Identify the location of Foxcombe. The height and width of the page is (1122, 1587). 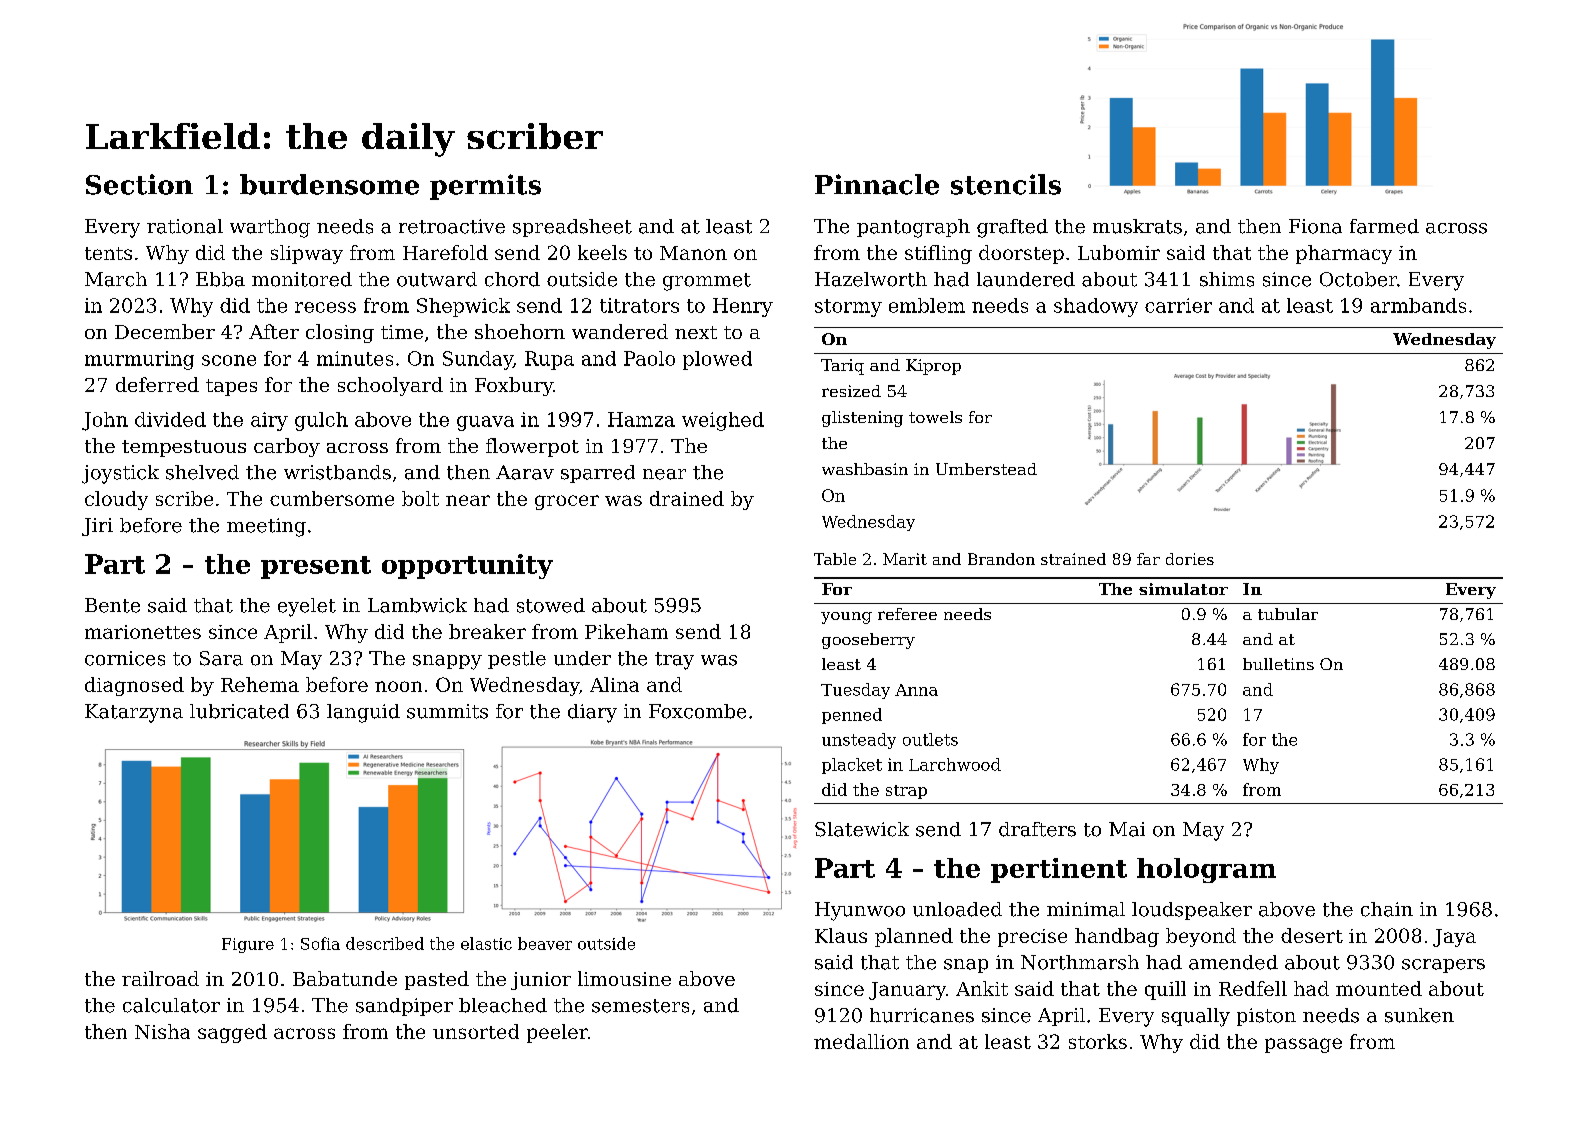
(697, 711).
